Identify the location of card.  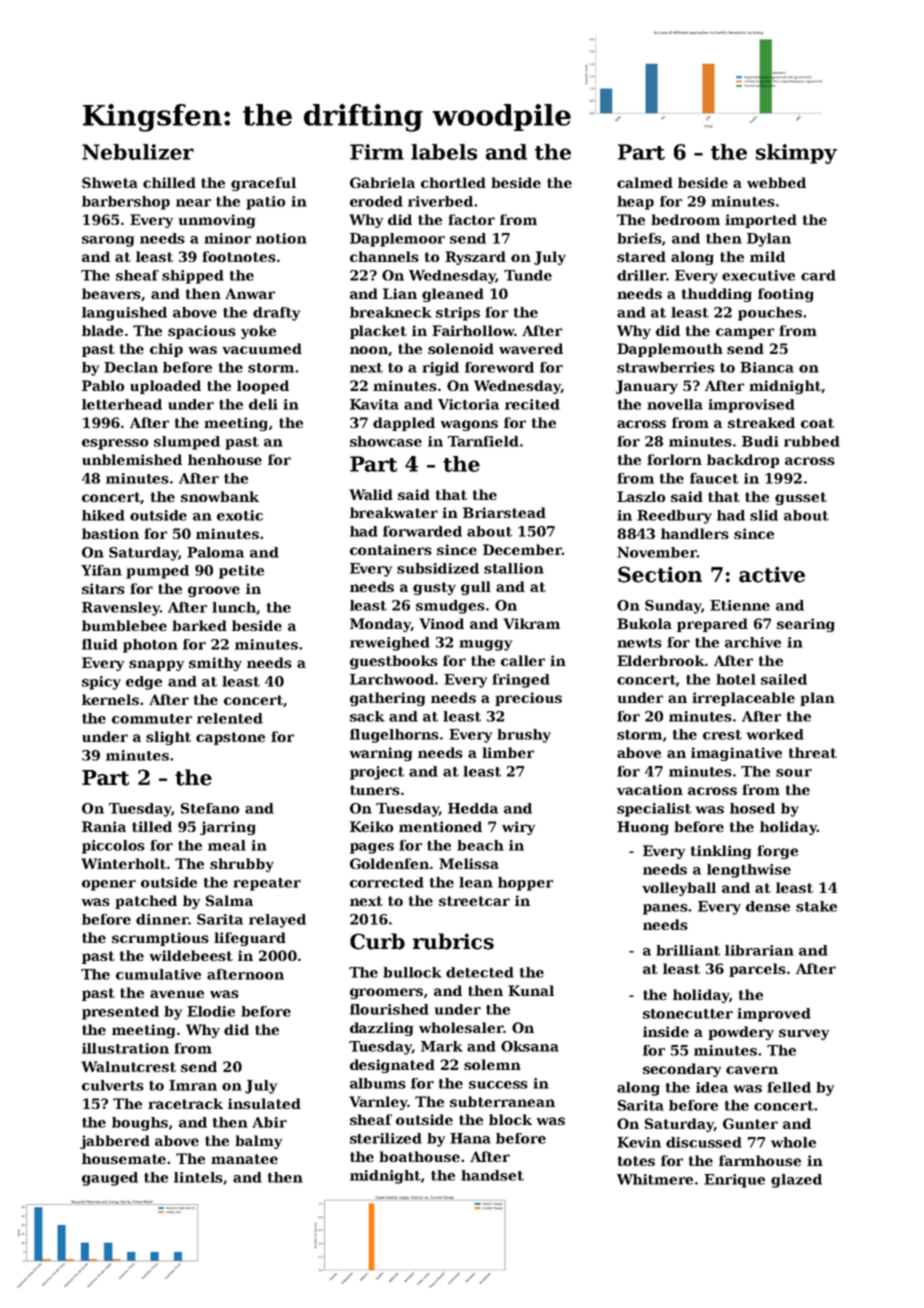
(818, 275).
